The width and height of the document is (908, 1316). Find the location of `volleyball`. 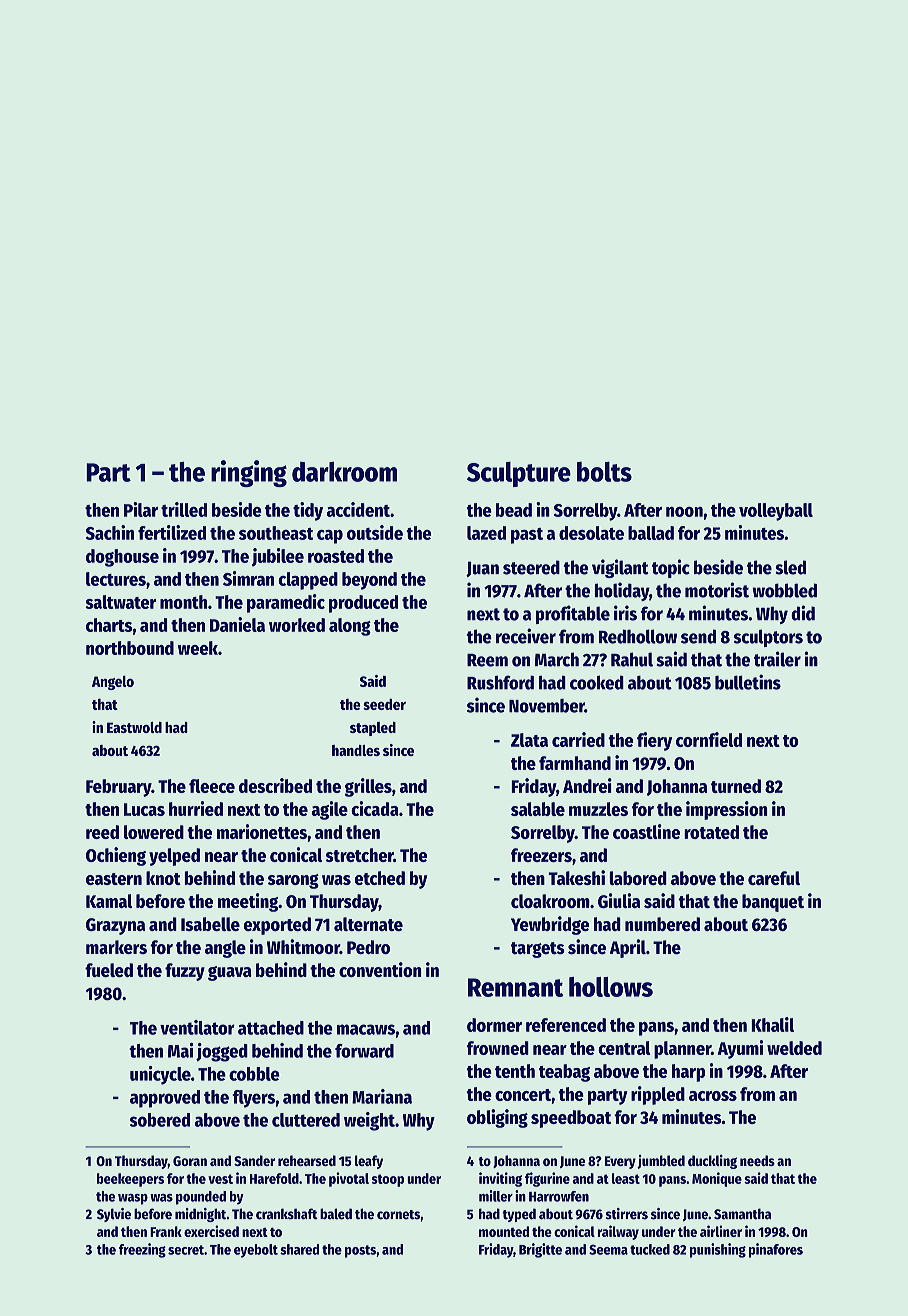

volleyball is located at coordinates (776, 512).
